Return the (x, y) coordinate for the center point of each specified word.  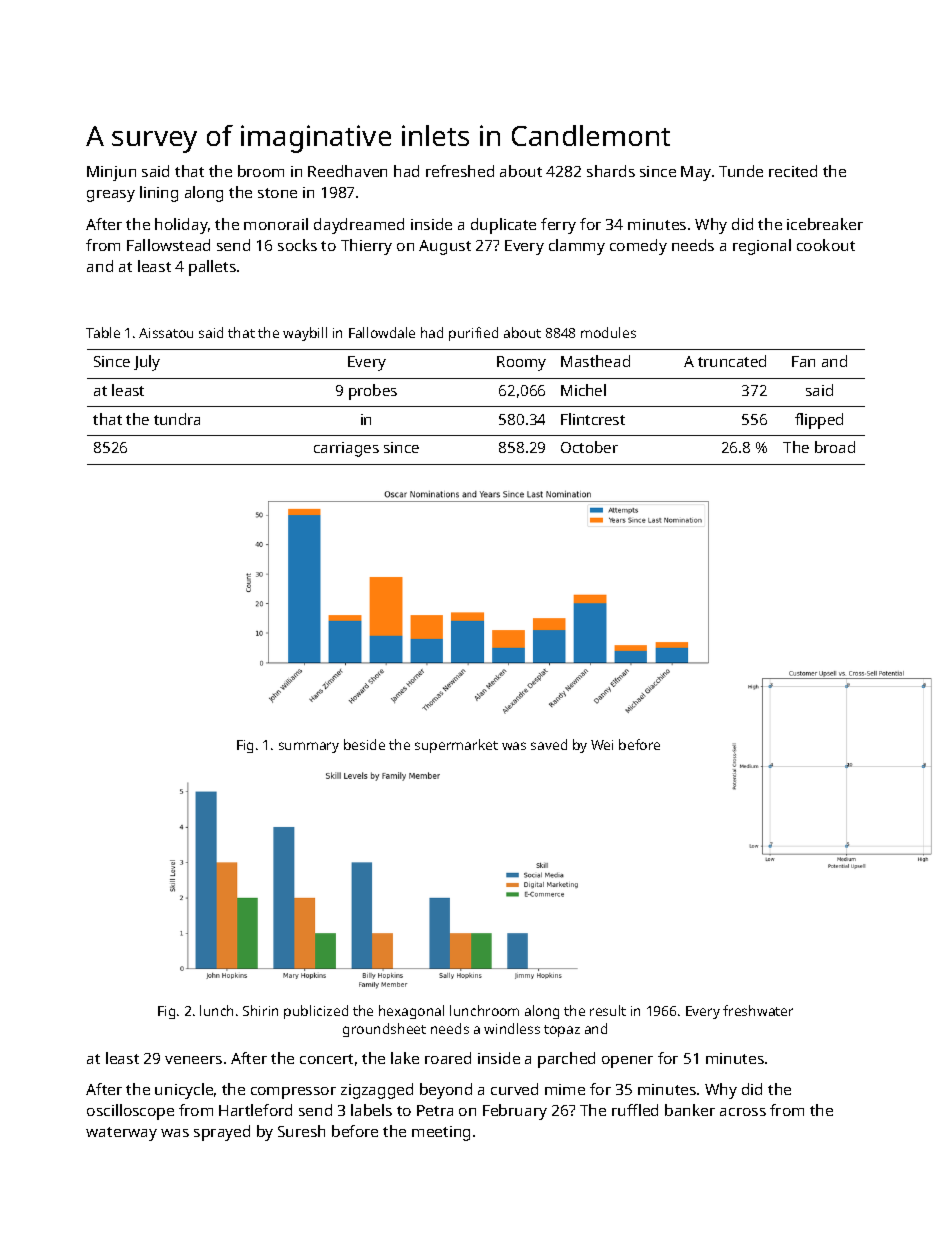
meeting (441, 1133)
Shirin (260, 1010)
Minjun (111, 173)
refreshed (460, 171)
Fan (803, 361)
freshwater (758, 1010)
